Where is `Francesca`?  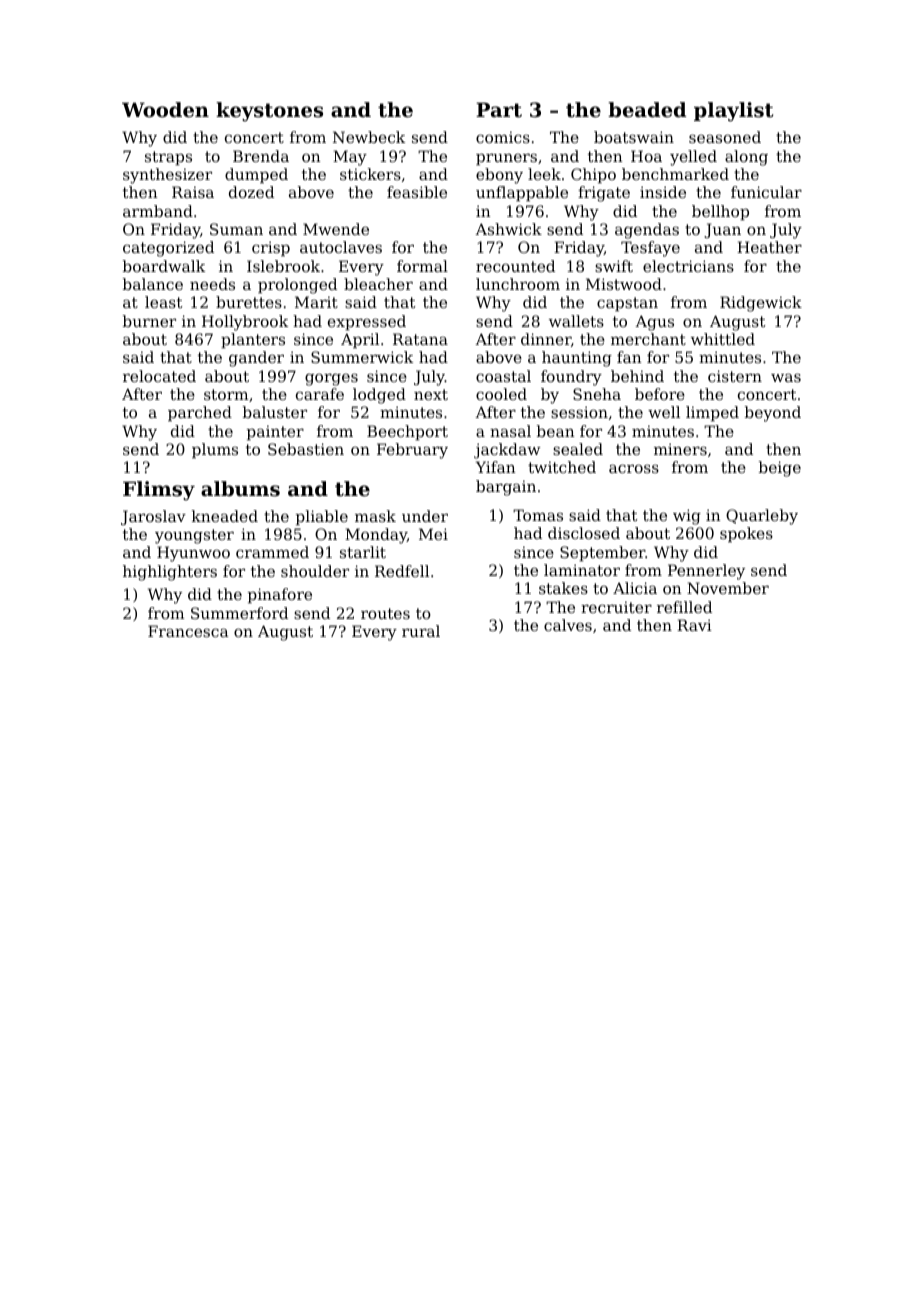
Francesca is located at coordinates (188, 631).
